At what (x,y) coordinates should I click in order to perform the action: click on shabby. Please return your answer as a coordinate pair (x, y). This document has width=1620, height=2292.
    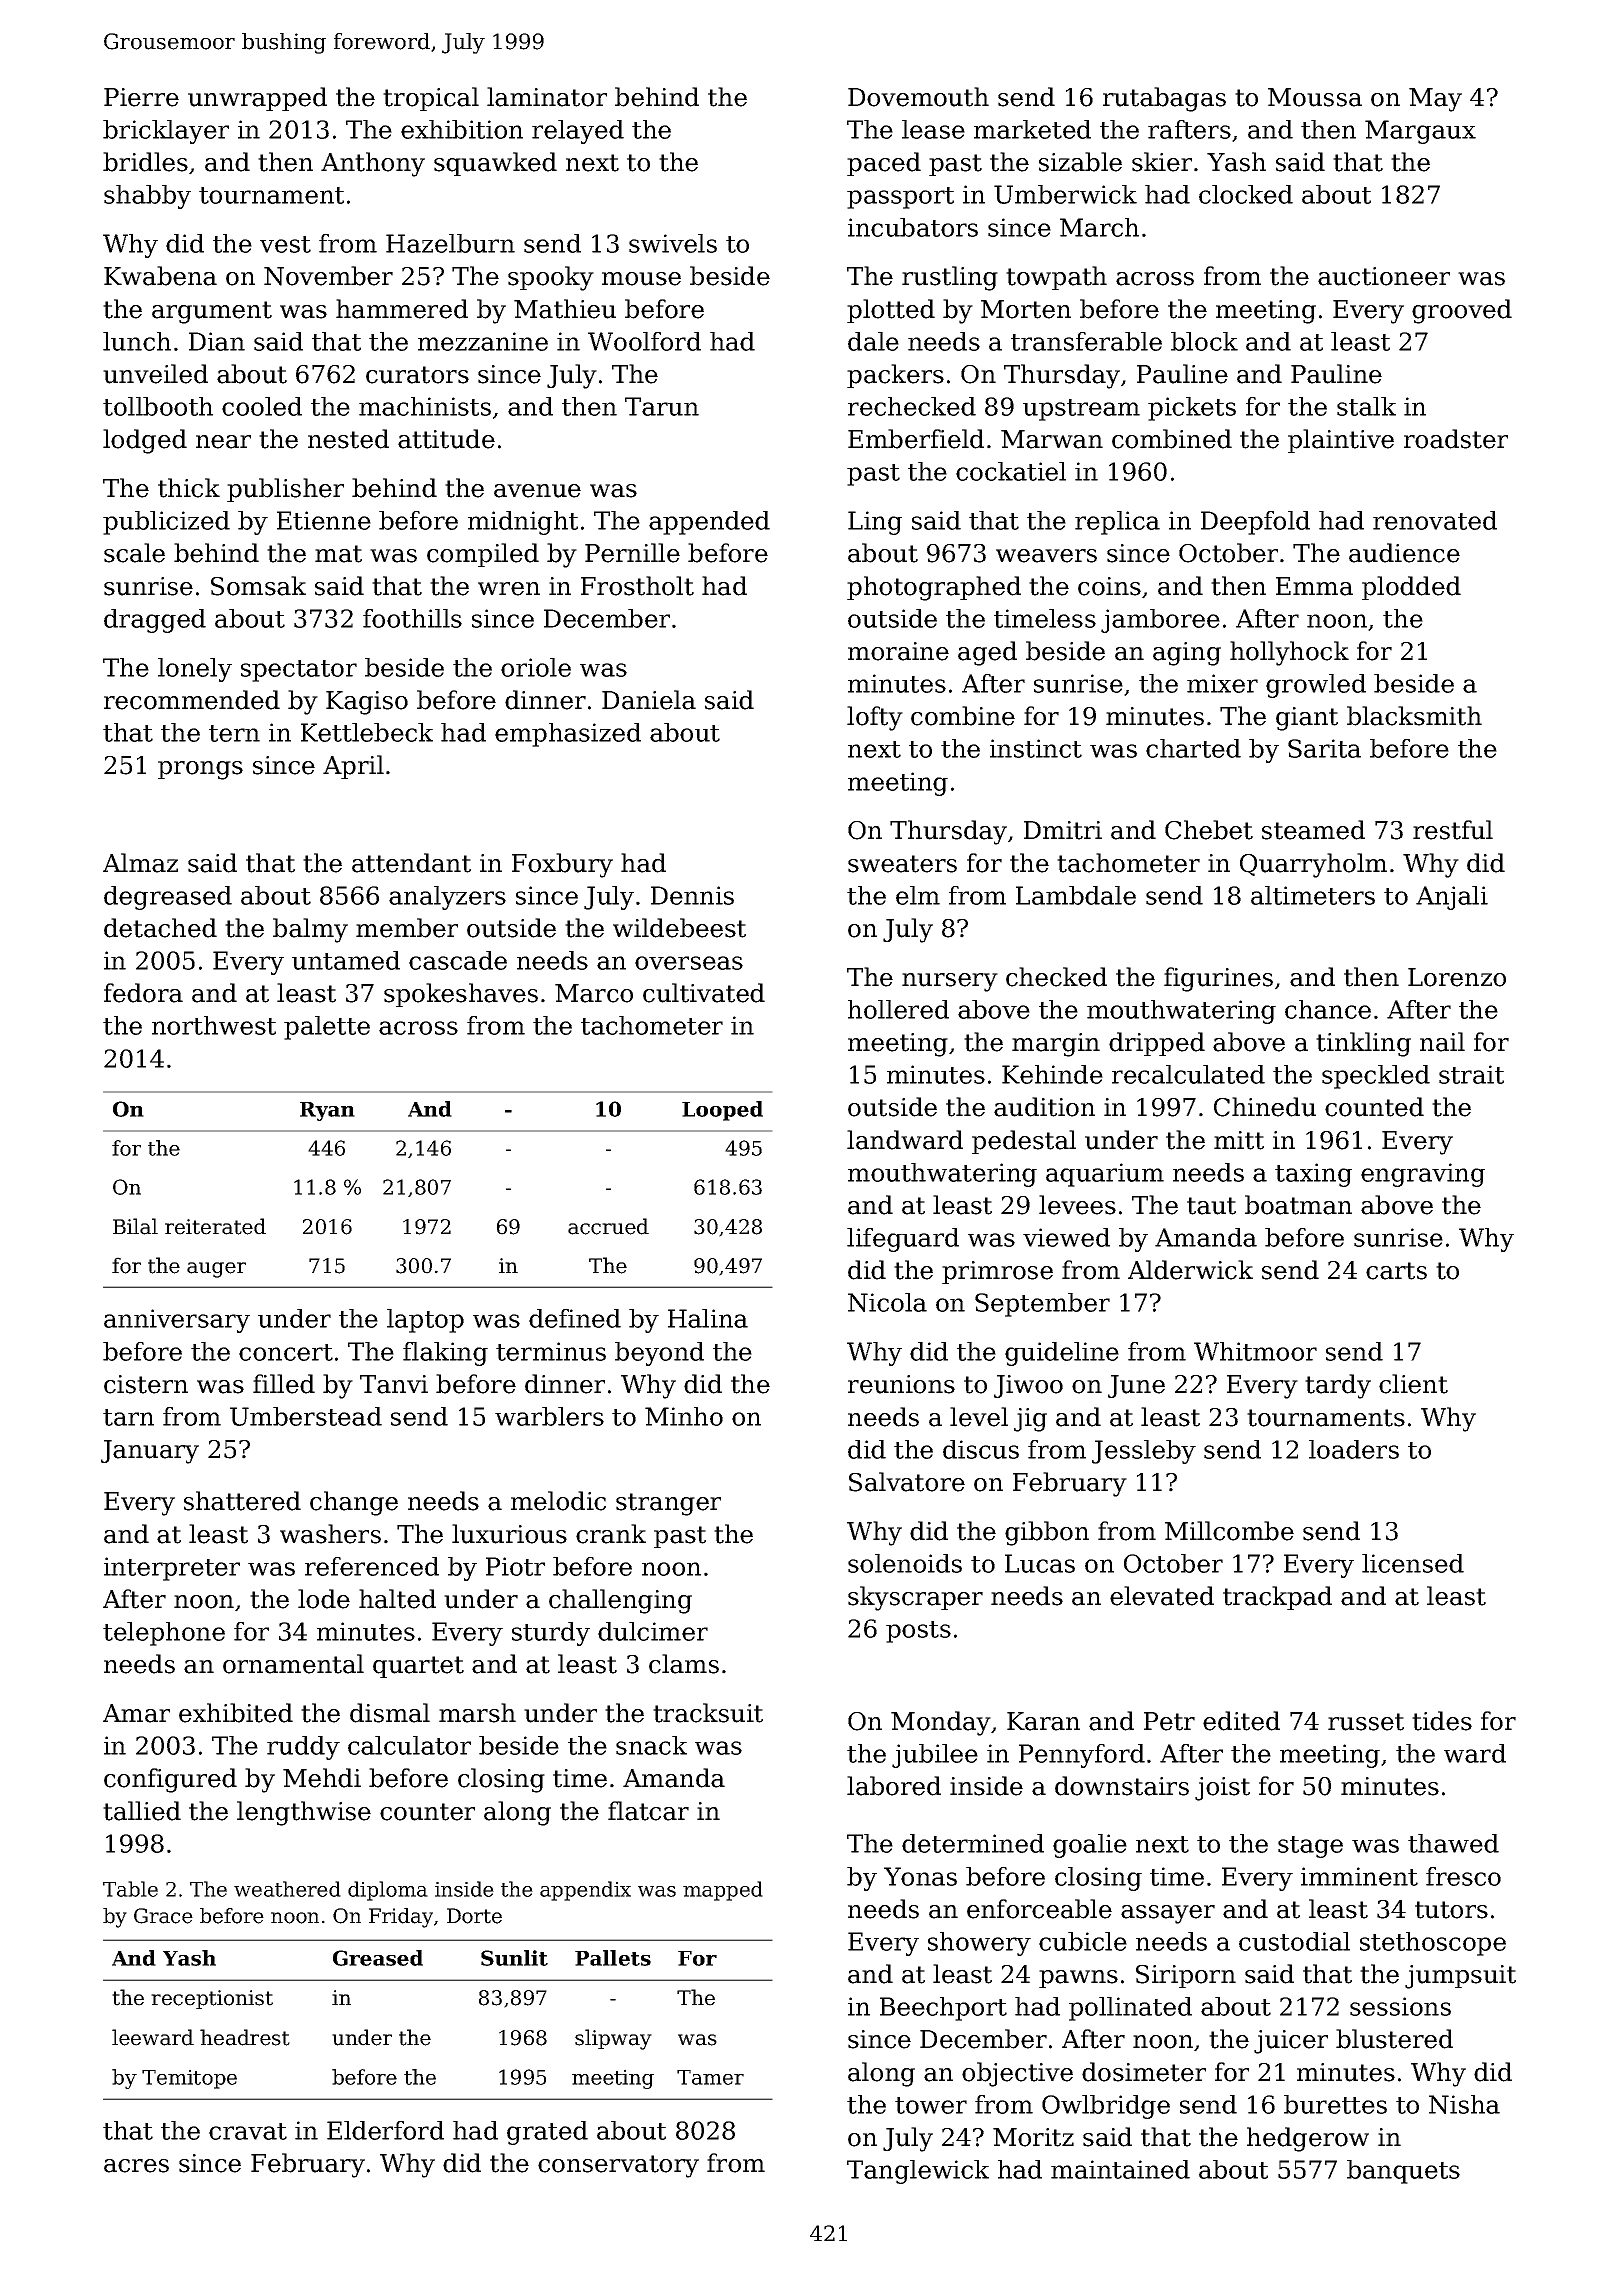
    Looking at the image, I should click on (147, 197).
